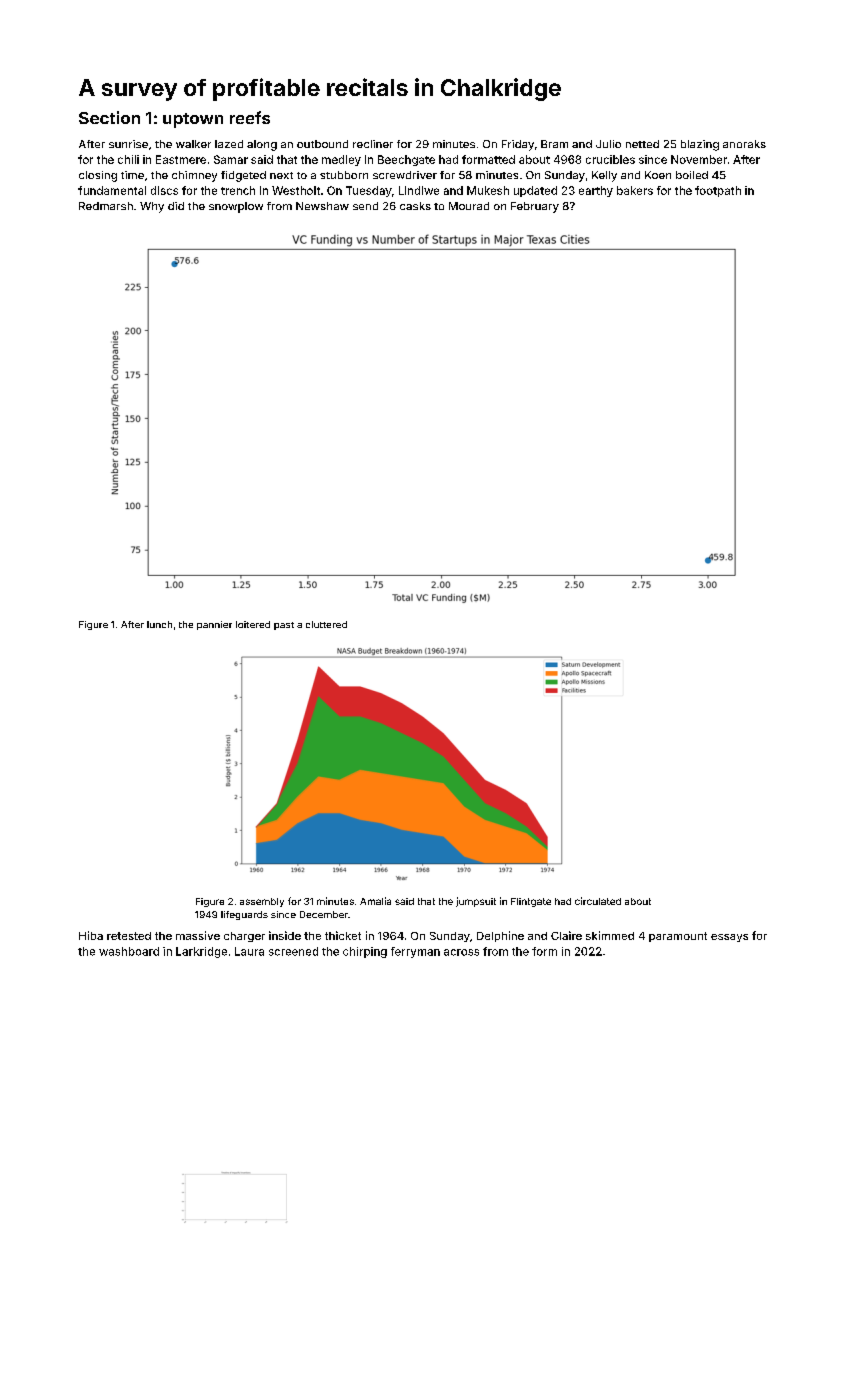 This page has width=849, height=1400. I want to click on Flintgate, so click(531, 902).
